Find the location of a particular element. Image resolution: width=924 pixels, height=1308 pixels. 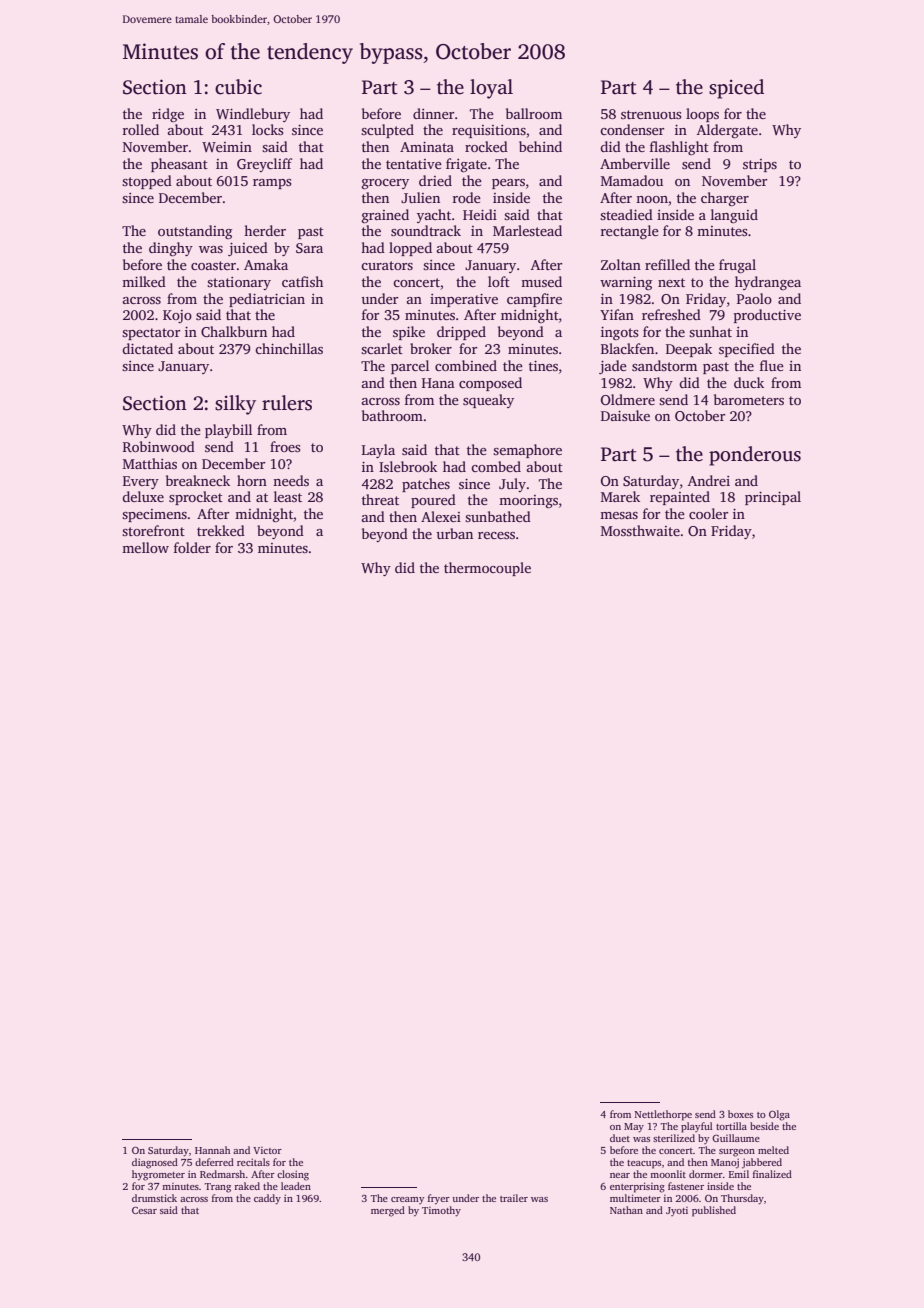

Cesar is located at coordinates (144, 1210).
